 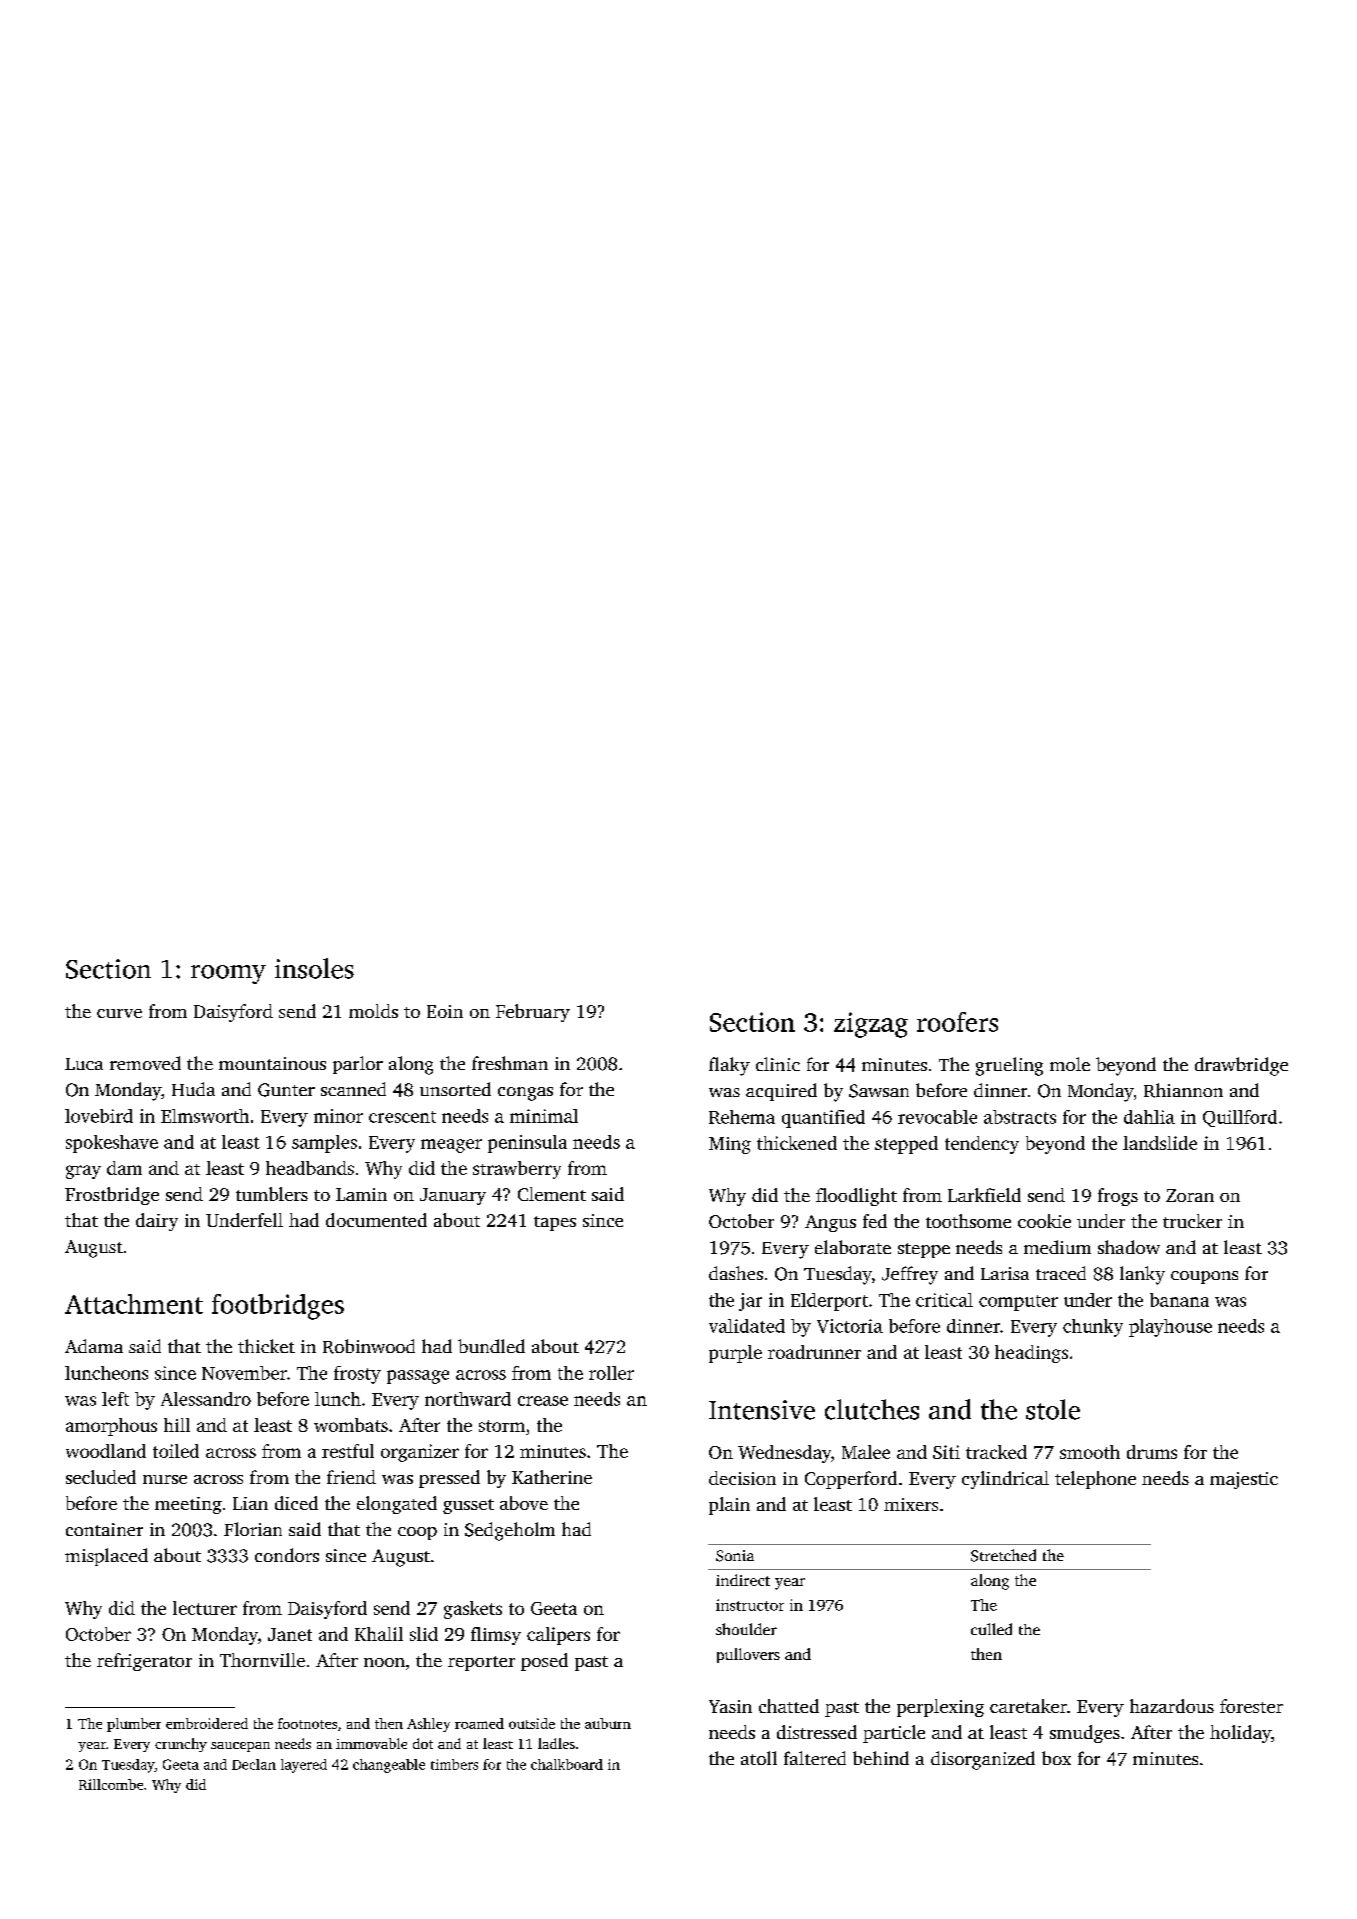 I want to click on perplexing, so click(x=940, y=1708).
